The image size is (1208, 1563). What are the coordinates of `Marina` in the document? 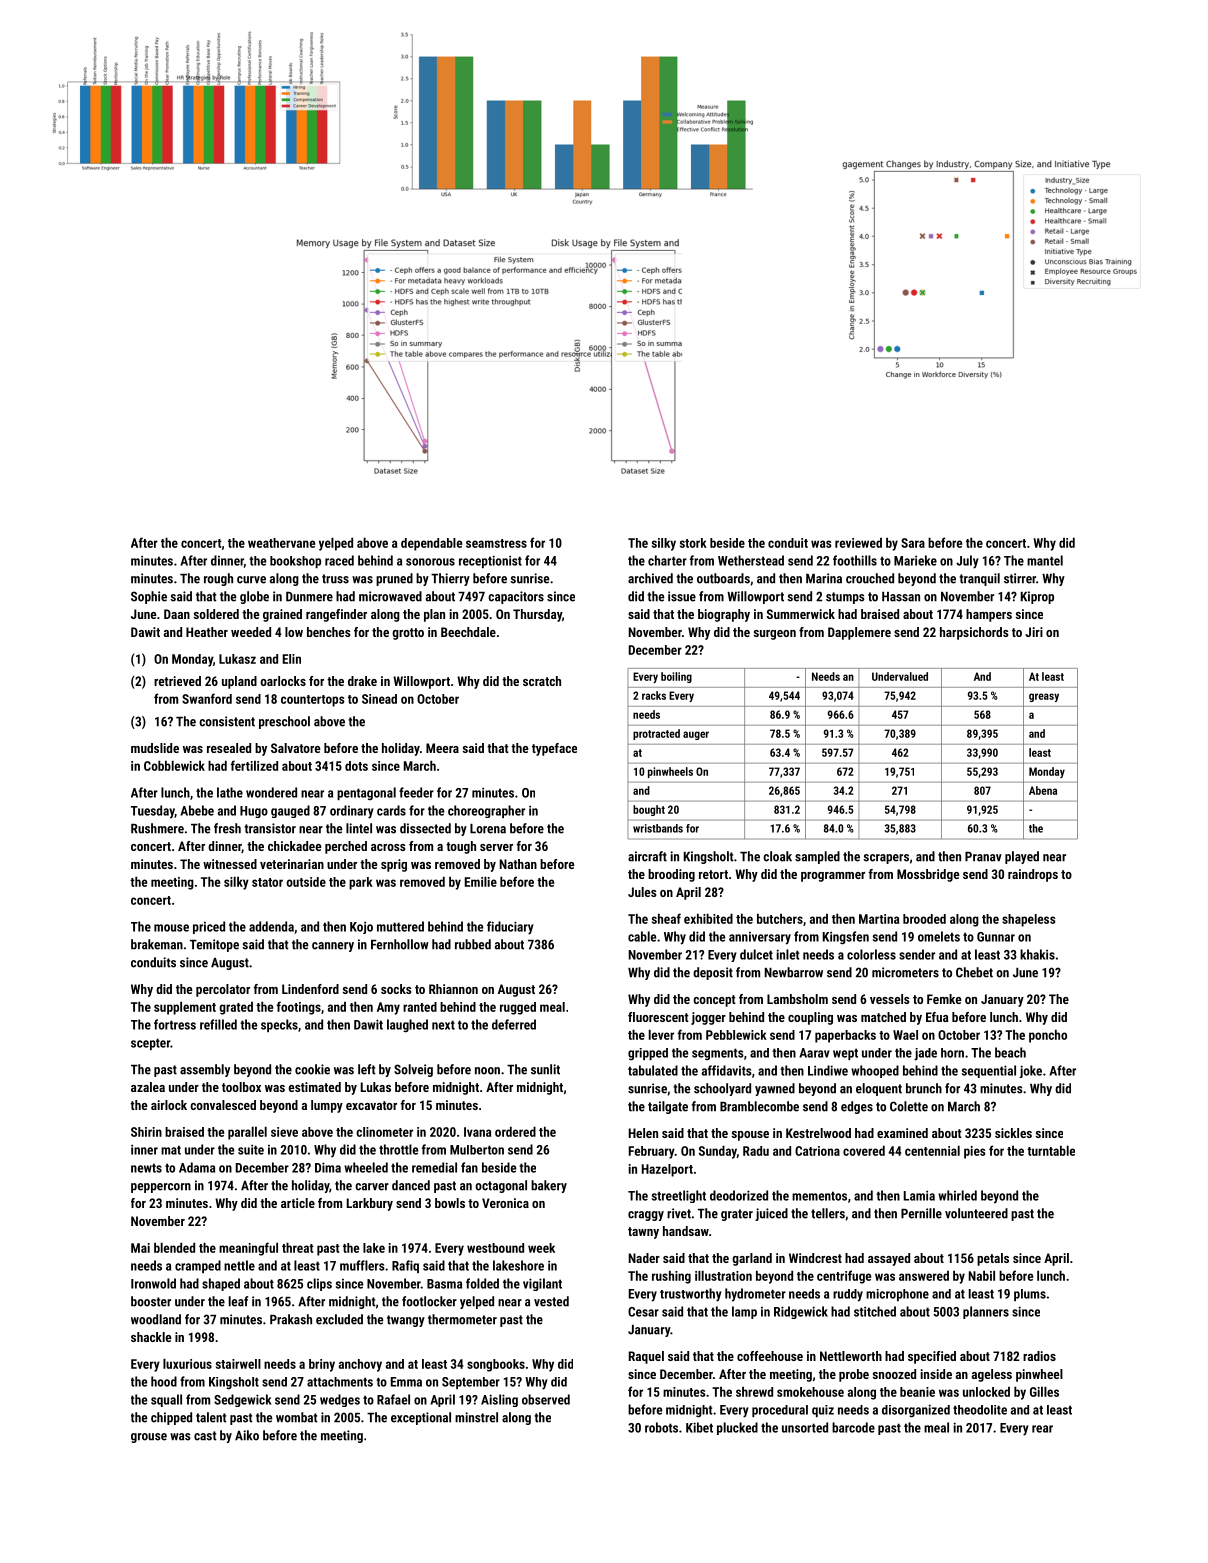 It's located at (824, 578).
